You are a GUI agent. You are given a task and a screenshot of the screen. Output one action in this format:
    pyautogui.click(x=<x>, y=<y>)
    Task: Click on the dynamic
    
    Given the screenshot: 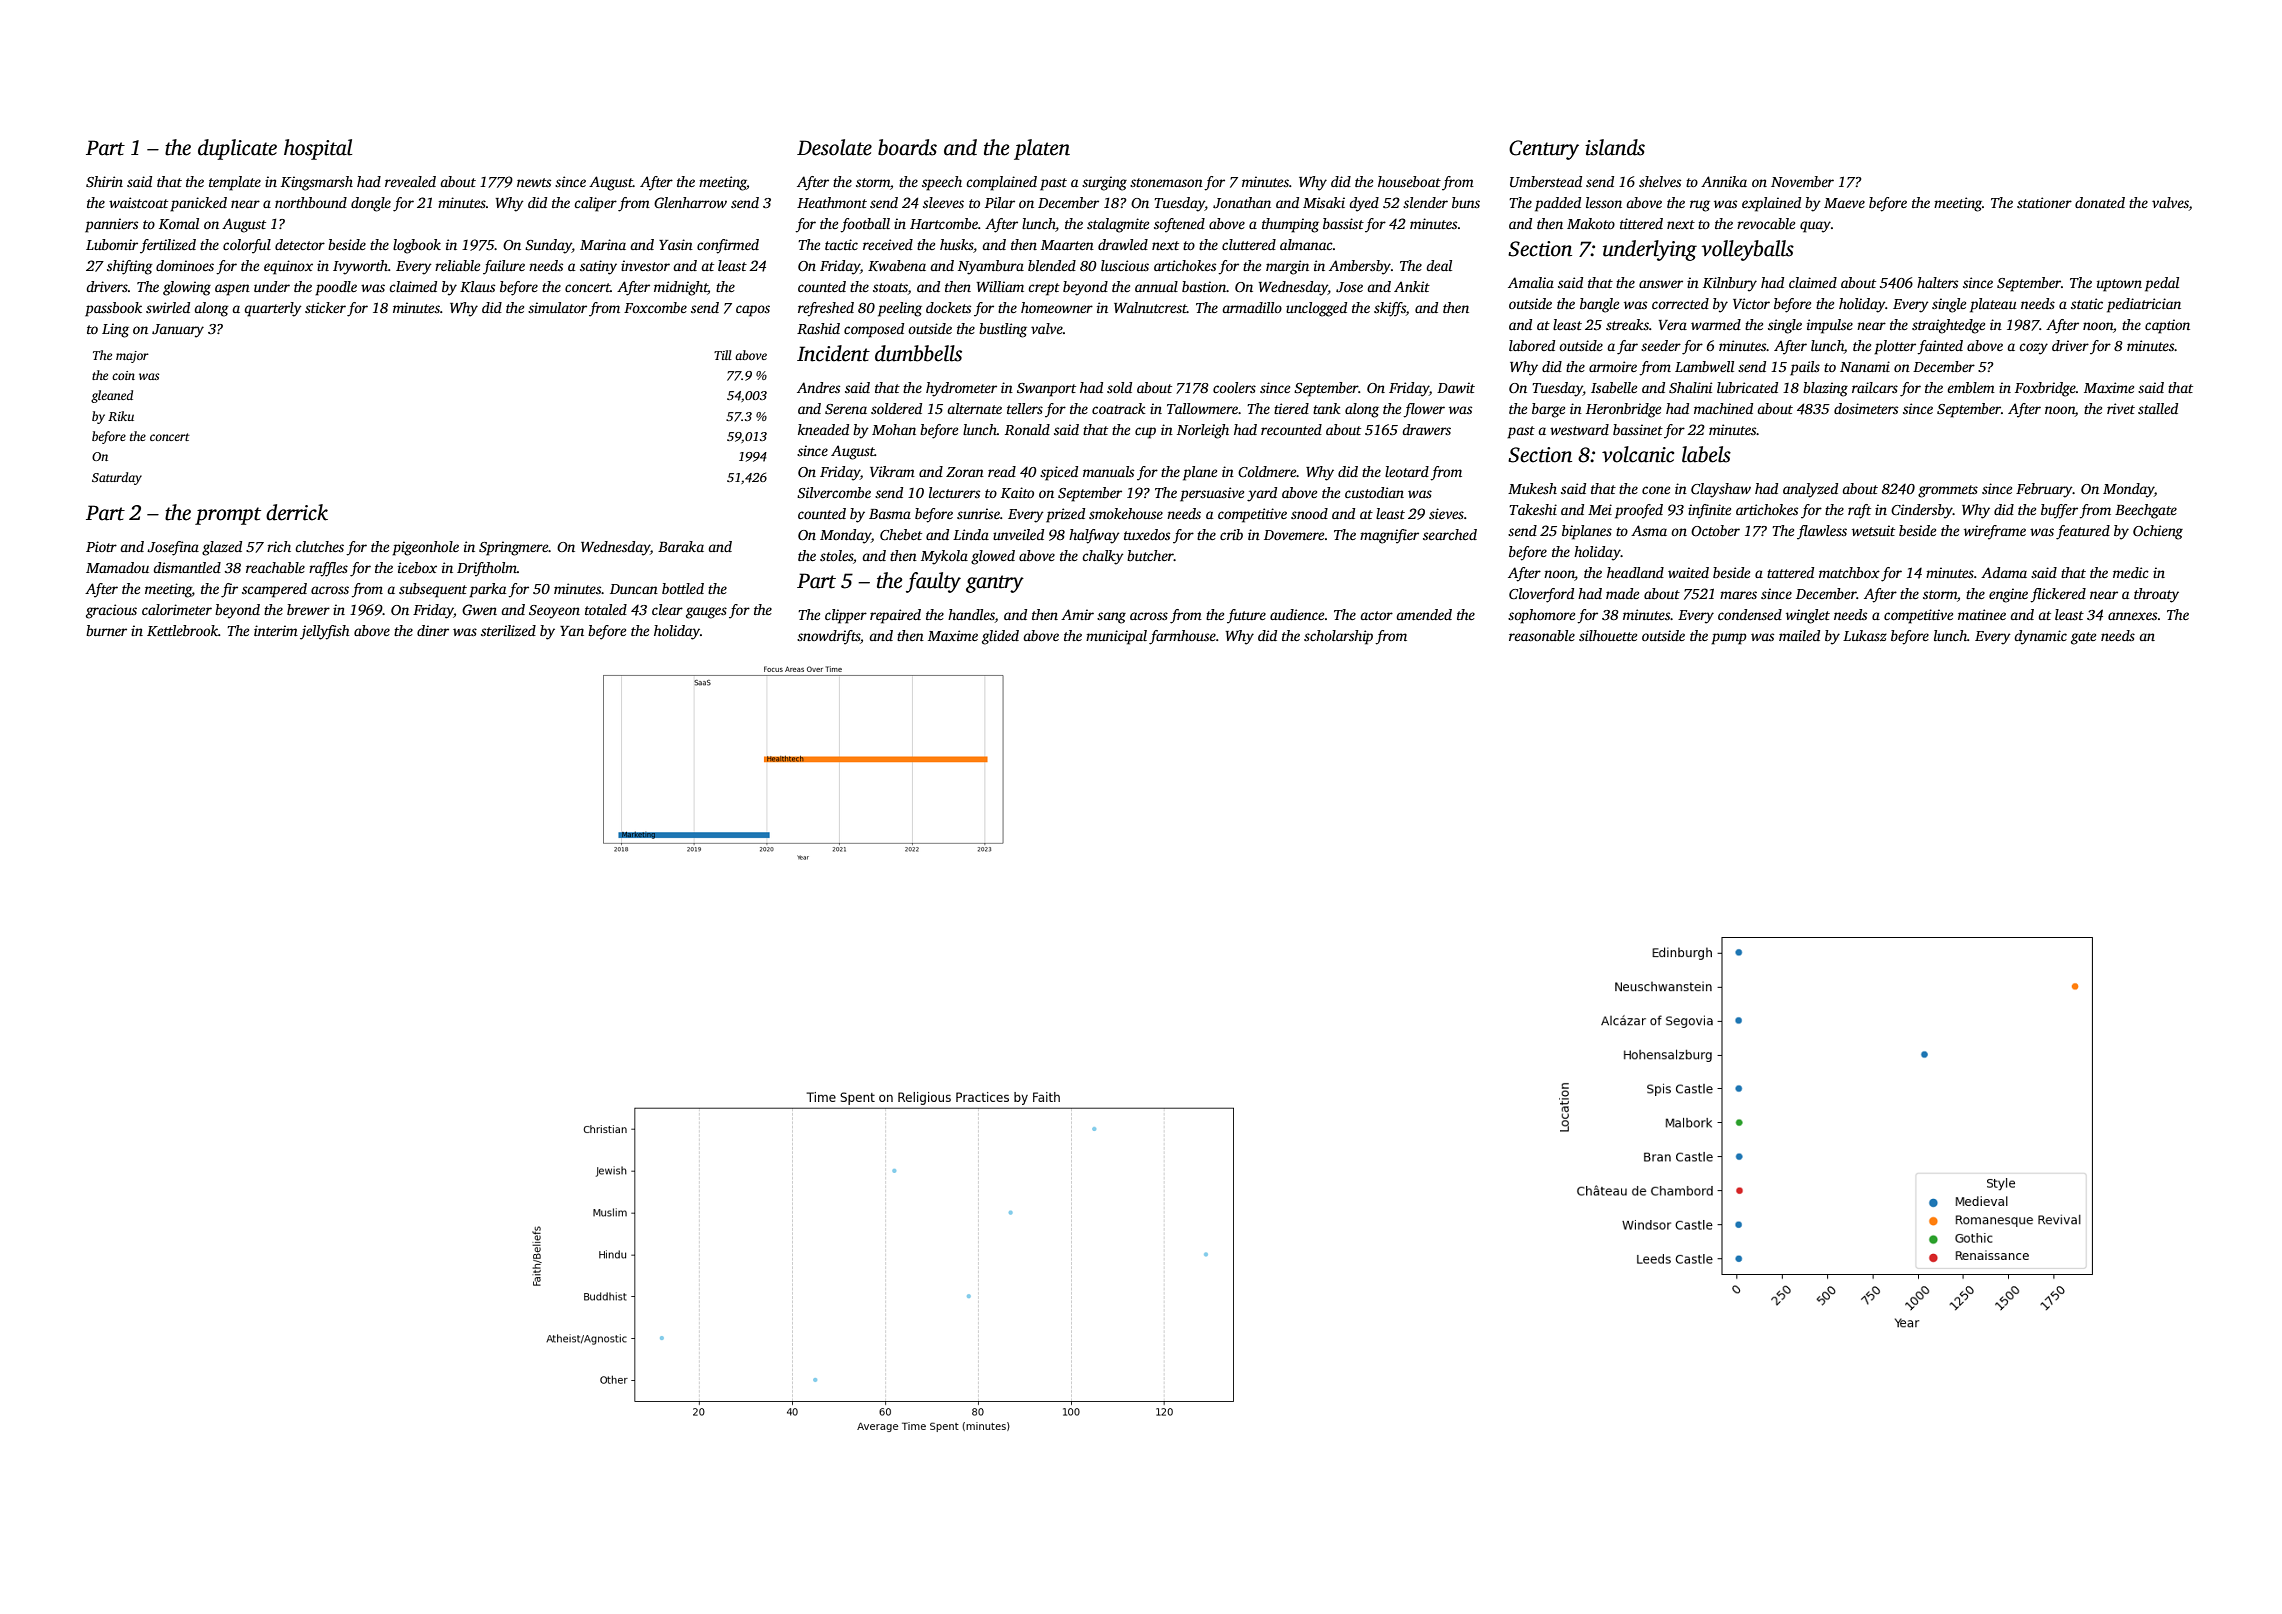 What is the action you would take?
    pyautogui.click(x=2040, y=637)
